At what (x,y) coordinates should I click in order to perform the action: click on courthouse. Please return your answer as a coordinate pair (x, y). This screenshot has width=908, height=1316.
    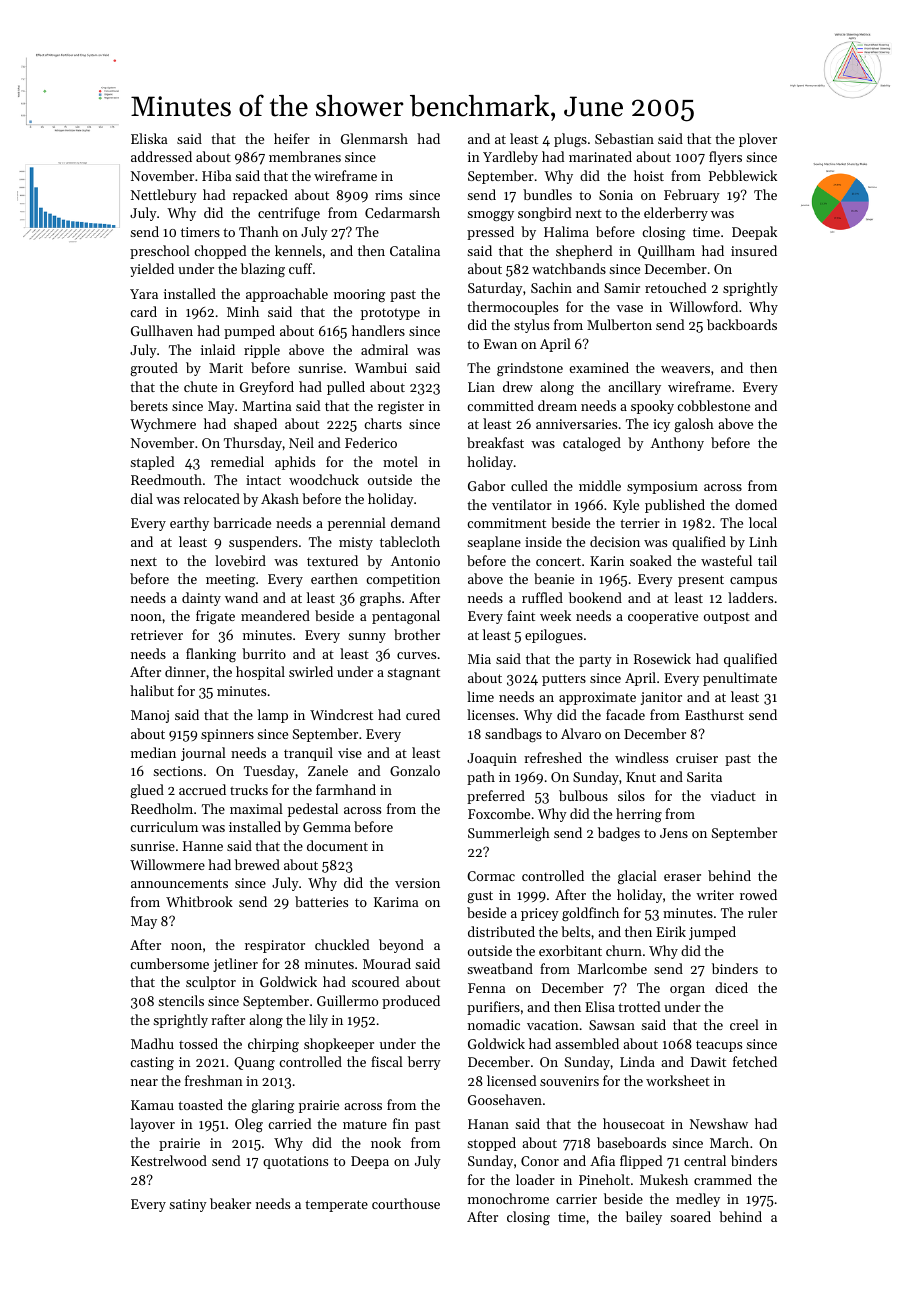
    Looking at the image, I should click on (406, 1203).
